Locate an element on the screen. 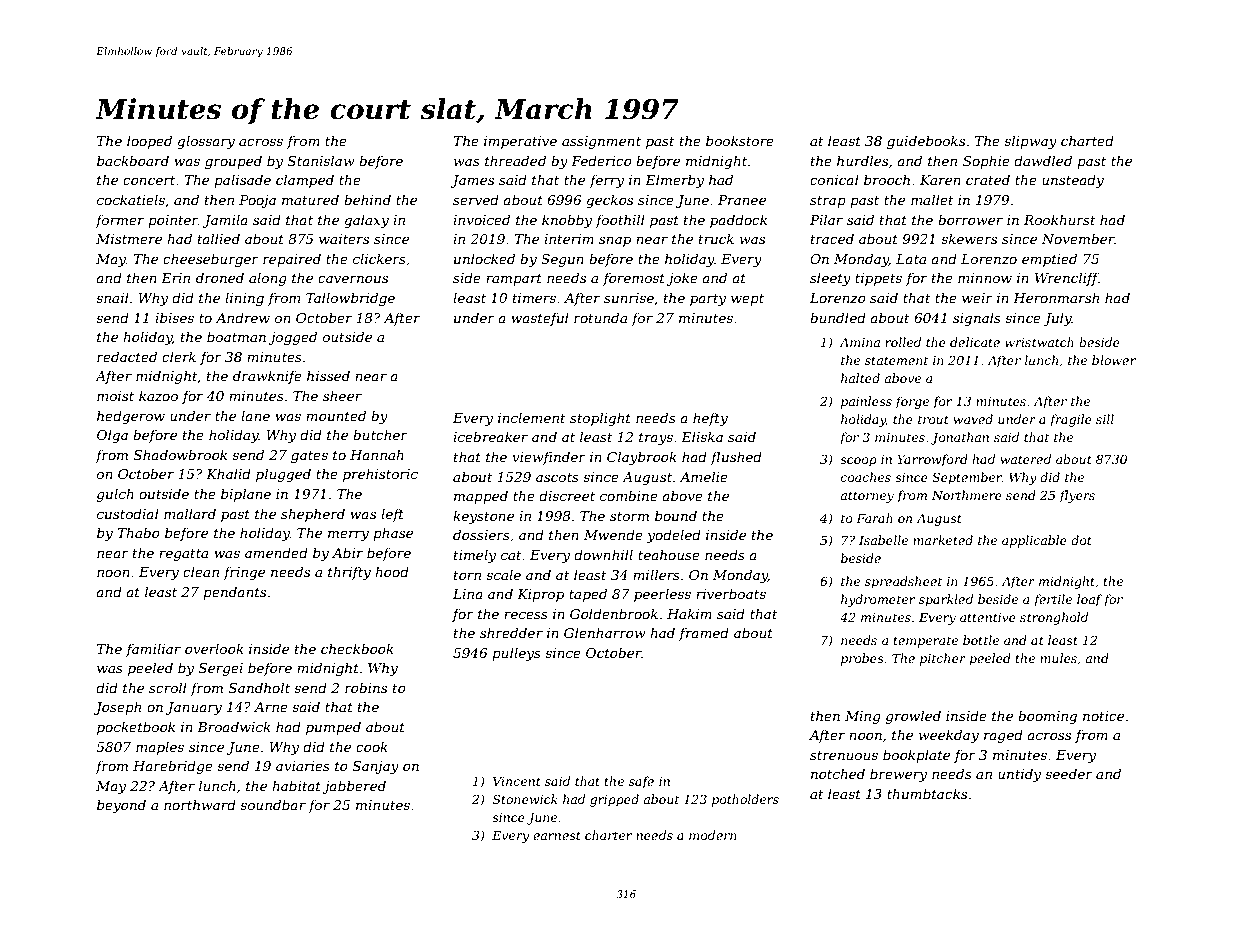  invoiced is located at coordinates (481, 219).
